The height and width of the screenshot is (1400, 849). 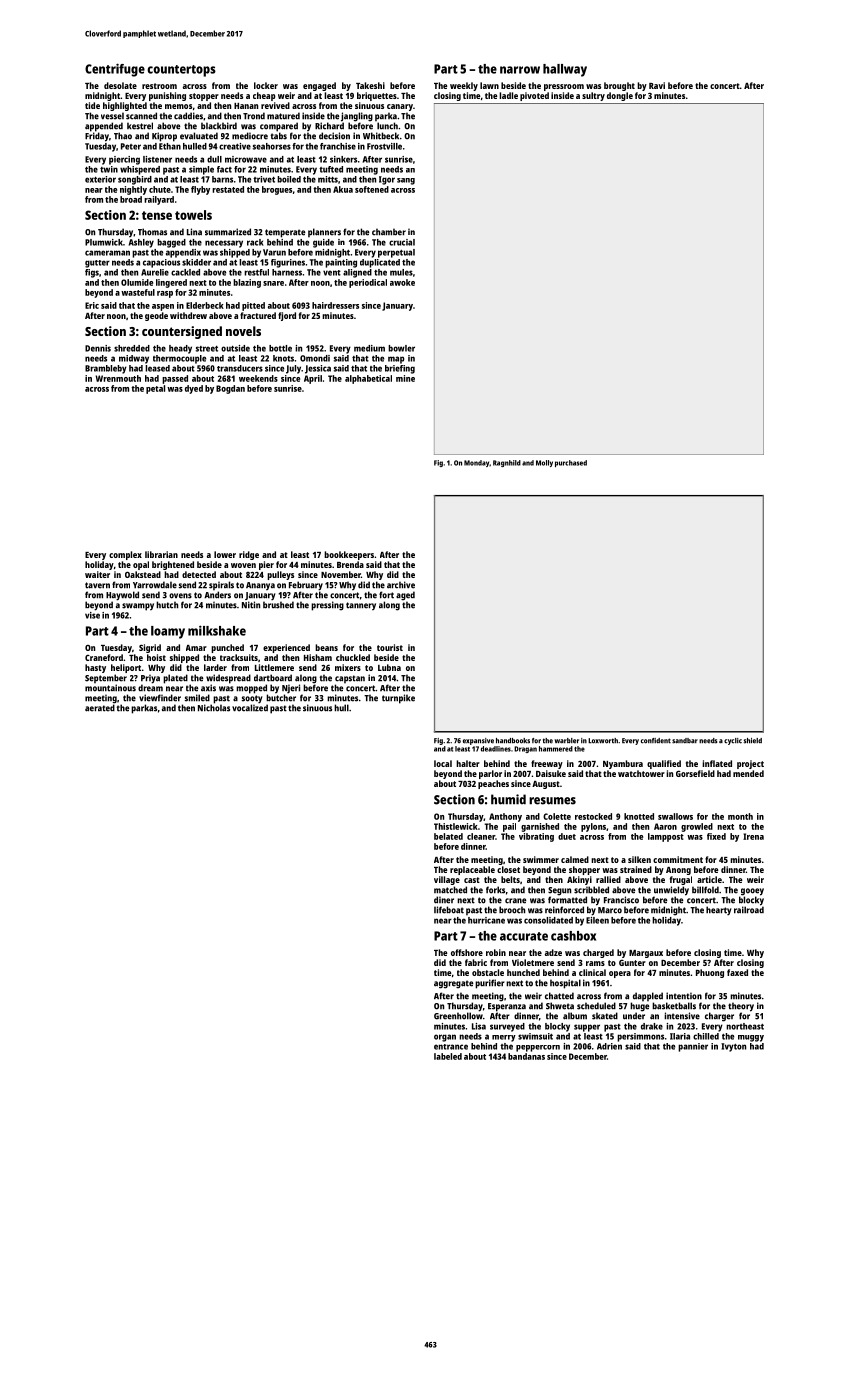 What do you see at coordinates (324, 233) in the screenshot?
I see `planners` at bounding box center [324, 233].
